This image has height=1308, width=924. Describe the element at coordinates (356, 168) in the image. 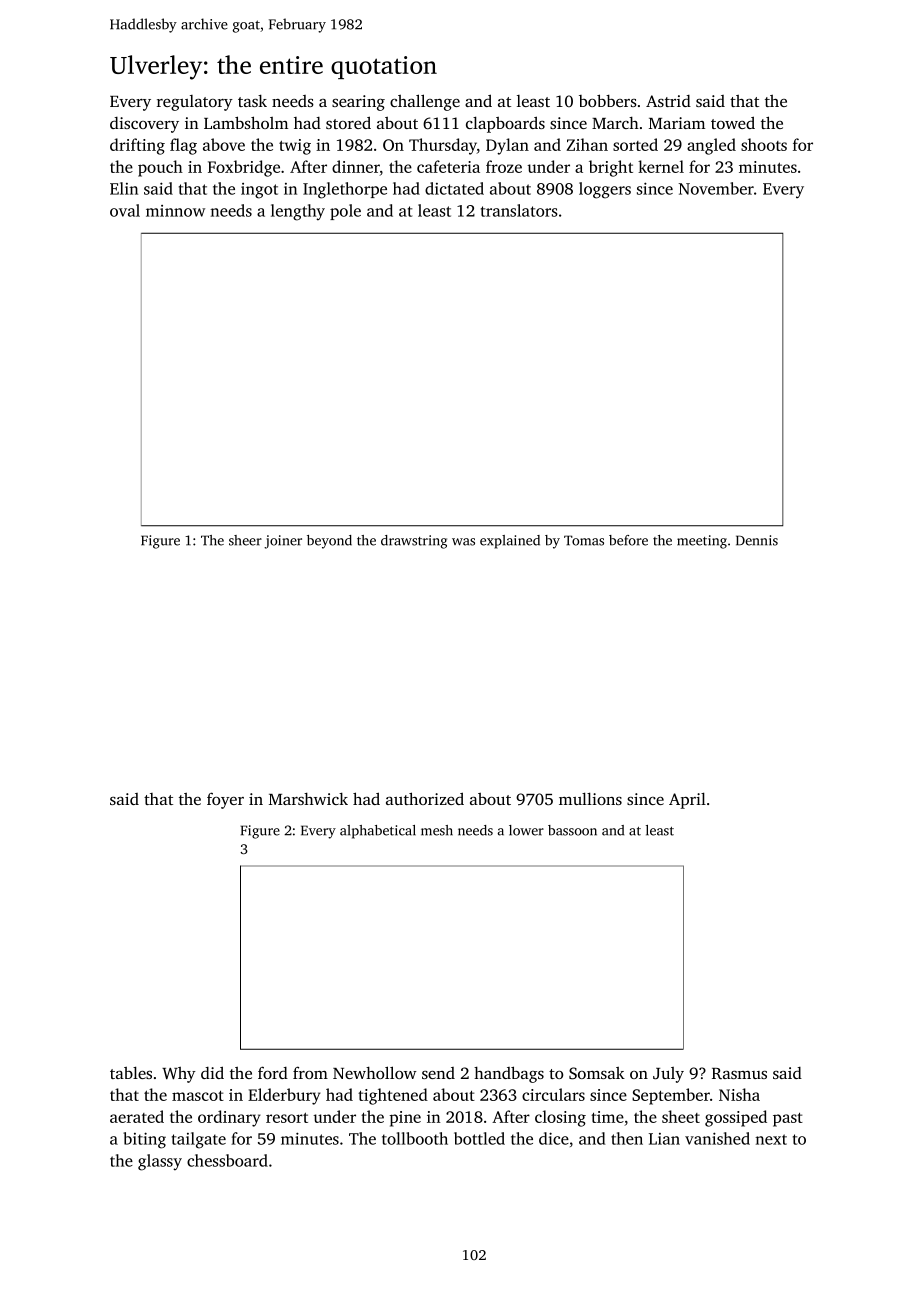

I see `dinner` at that location.
